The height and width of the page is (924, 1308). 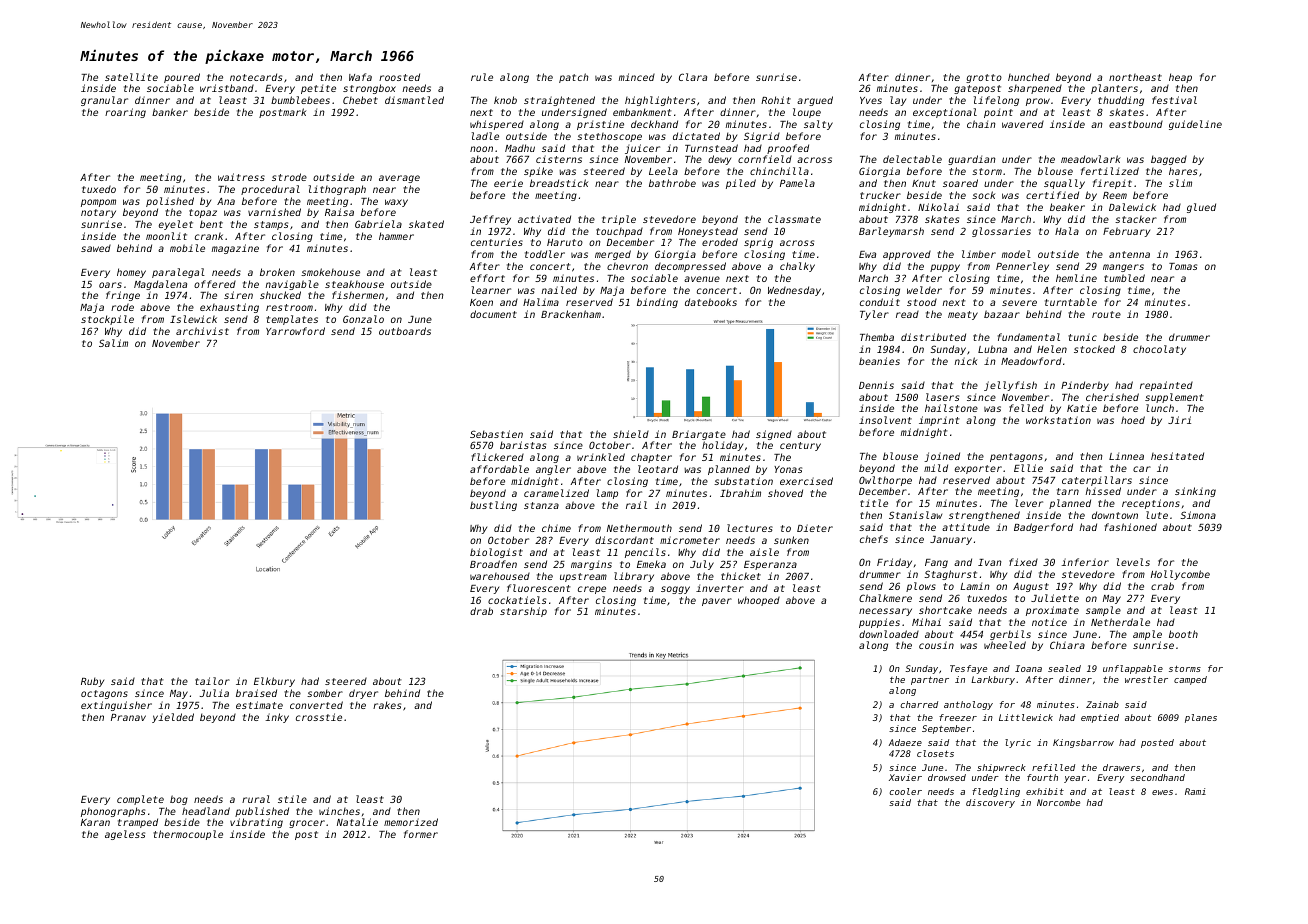 I want to click on former, so click(x=421, y=834).
